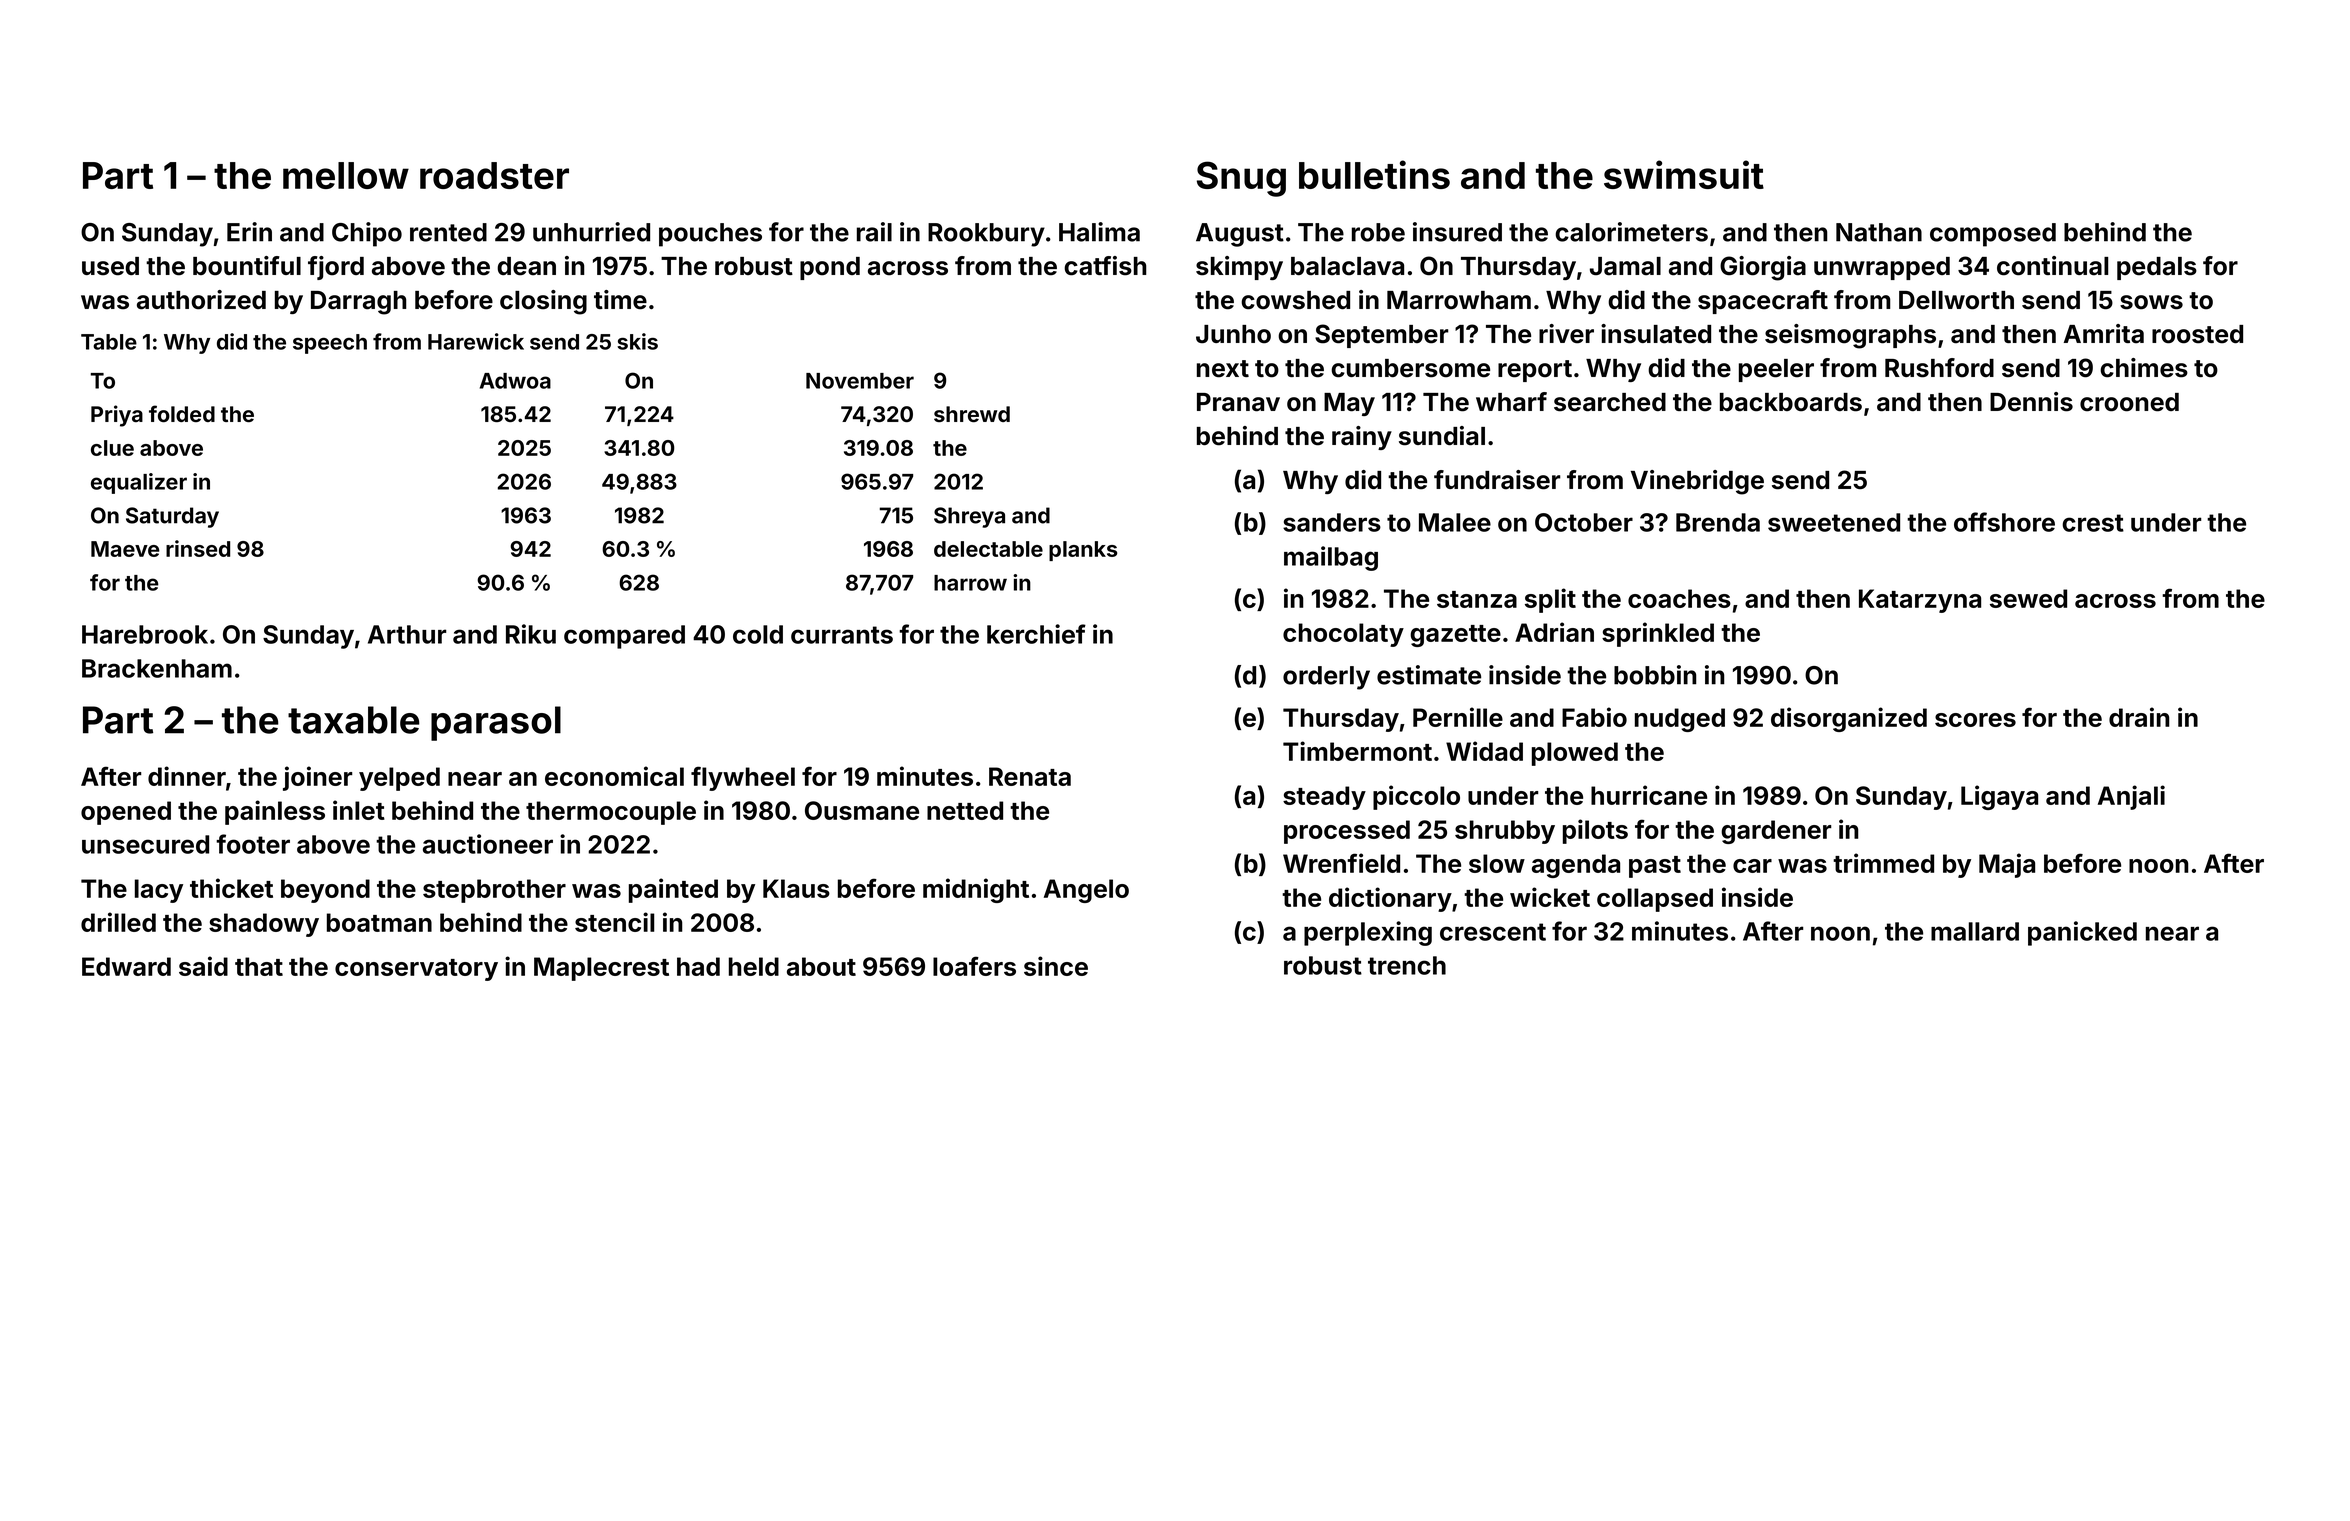 This page has height=1521, width=2350. I want to click on roadster, so click(494, 175).
